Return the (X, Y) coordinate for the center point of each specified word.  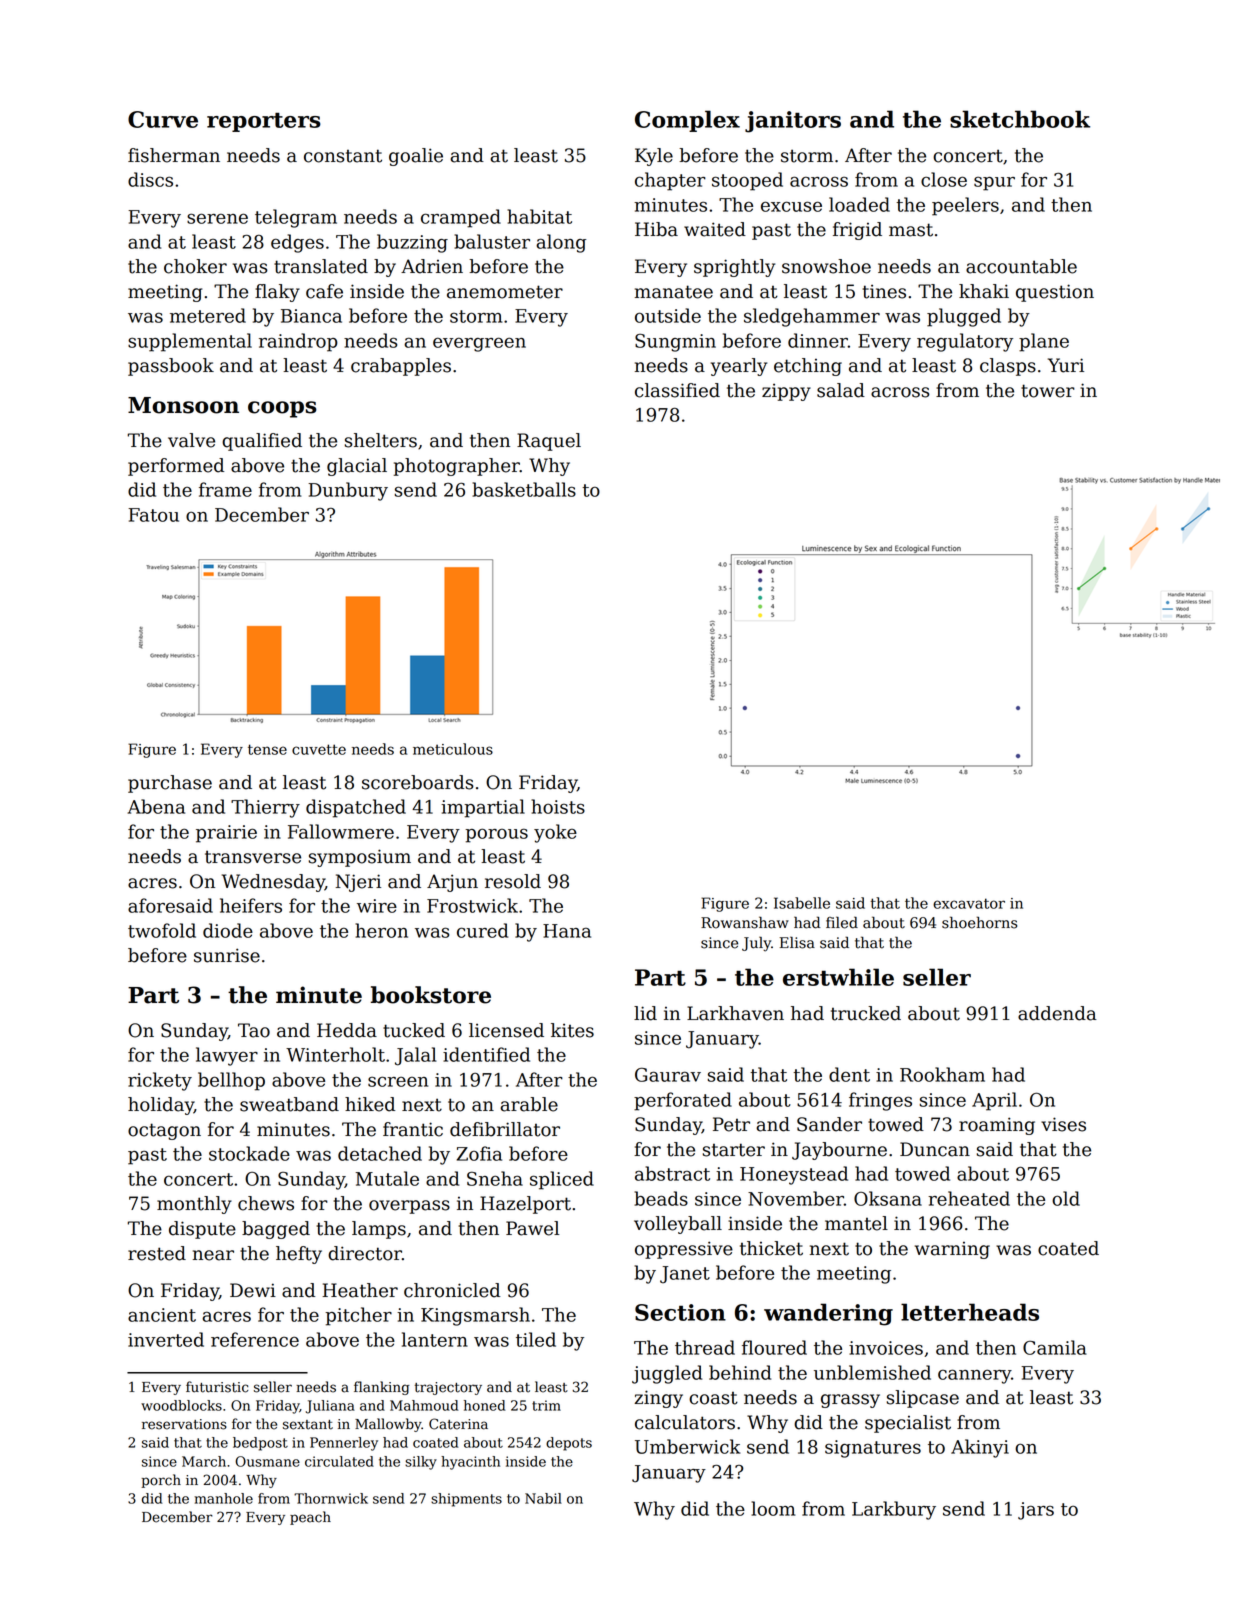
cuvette (319, 749)
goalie (416, 157)
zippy (786, 392)
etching (808, 367)
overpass (409, 1207)
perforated (683, 1101)
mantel (856, 1223)
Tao (254, 1030)
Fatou (153, 515)
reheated (969, 1198)
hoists (558, 806)
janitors (793, 122)
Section (680, 1312)
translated (321, 266)
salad (841, 390)
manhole (223, 1498)
